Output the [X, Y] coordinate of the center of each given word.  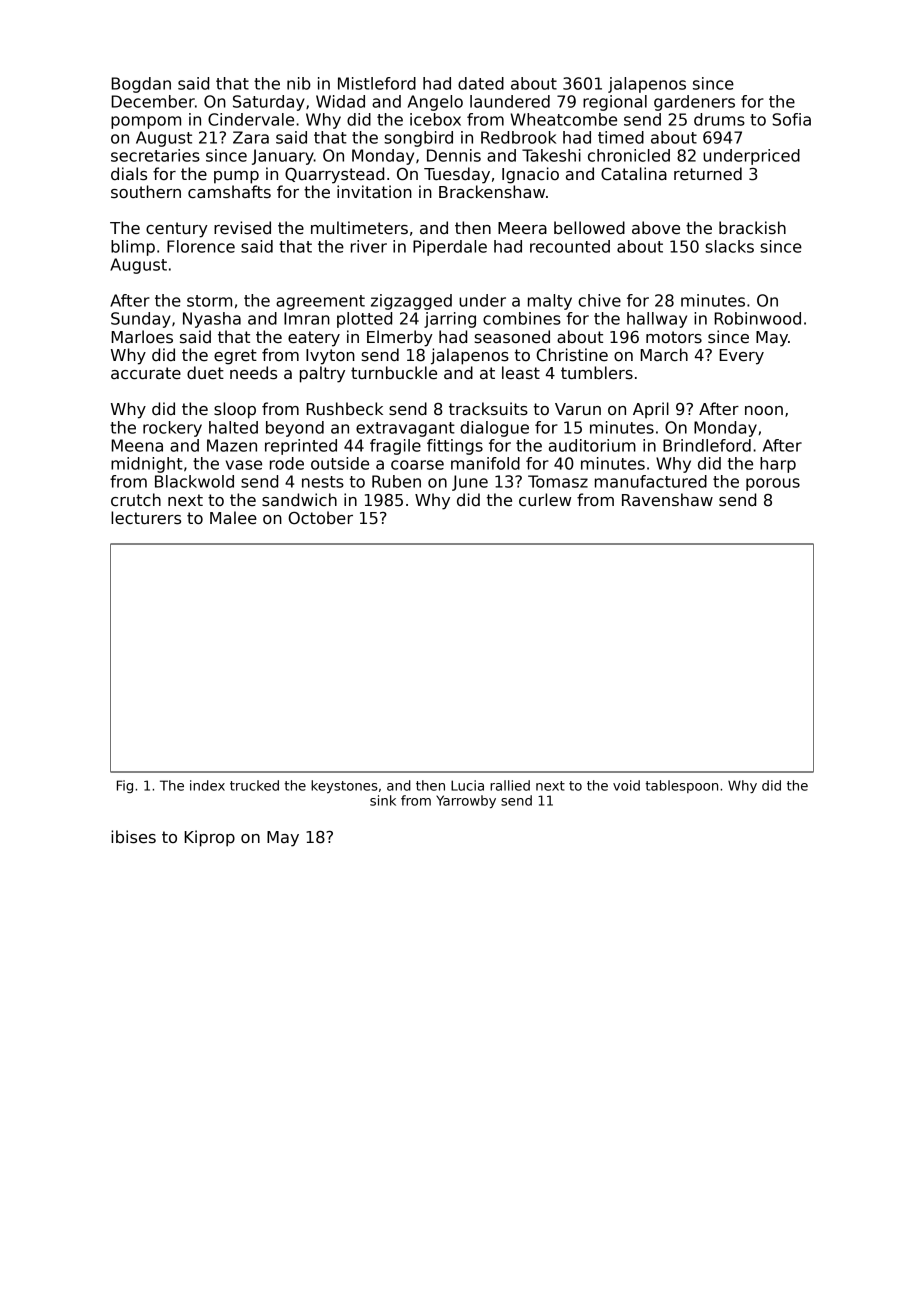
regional [615, 103]
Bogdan [141, 85]
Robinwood [757, 318]
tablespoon [681, 786]
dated [481, 83]
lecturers [146, 518]
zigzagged [411, 302]
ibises [133, 837]
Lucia [467, 785]
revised [242, 228]
